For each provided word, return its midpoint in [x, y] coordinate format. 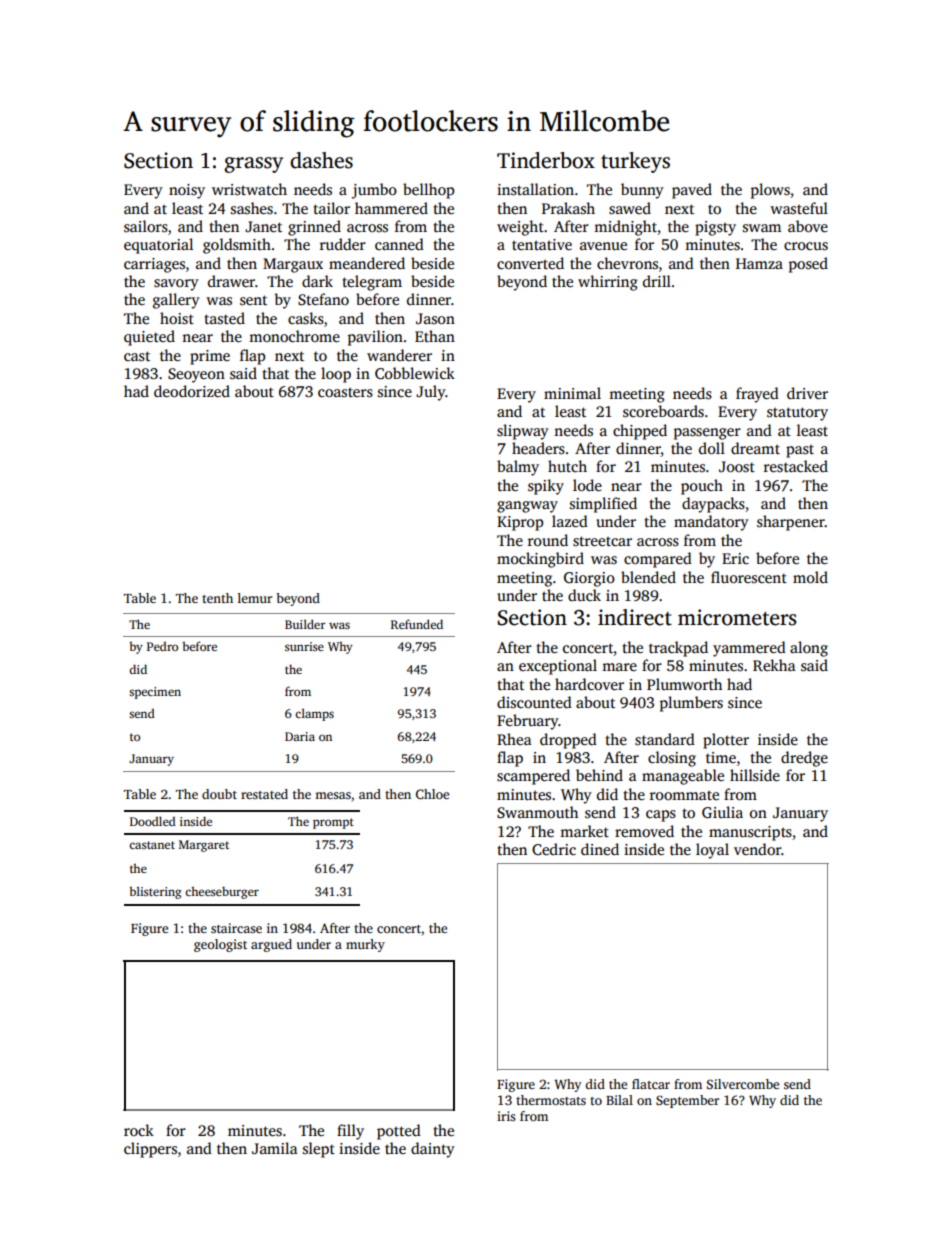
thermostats [551, 1100]
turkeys [635, 162]
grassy [253, 165]
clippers [150, 1150]
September [687, 1101]
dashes [321, 160]
